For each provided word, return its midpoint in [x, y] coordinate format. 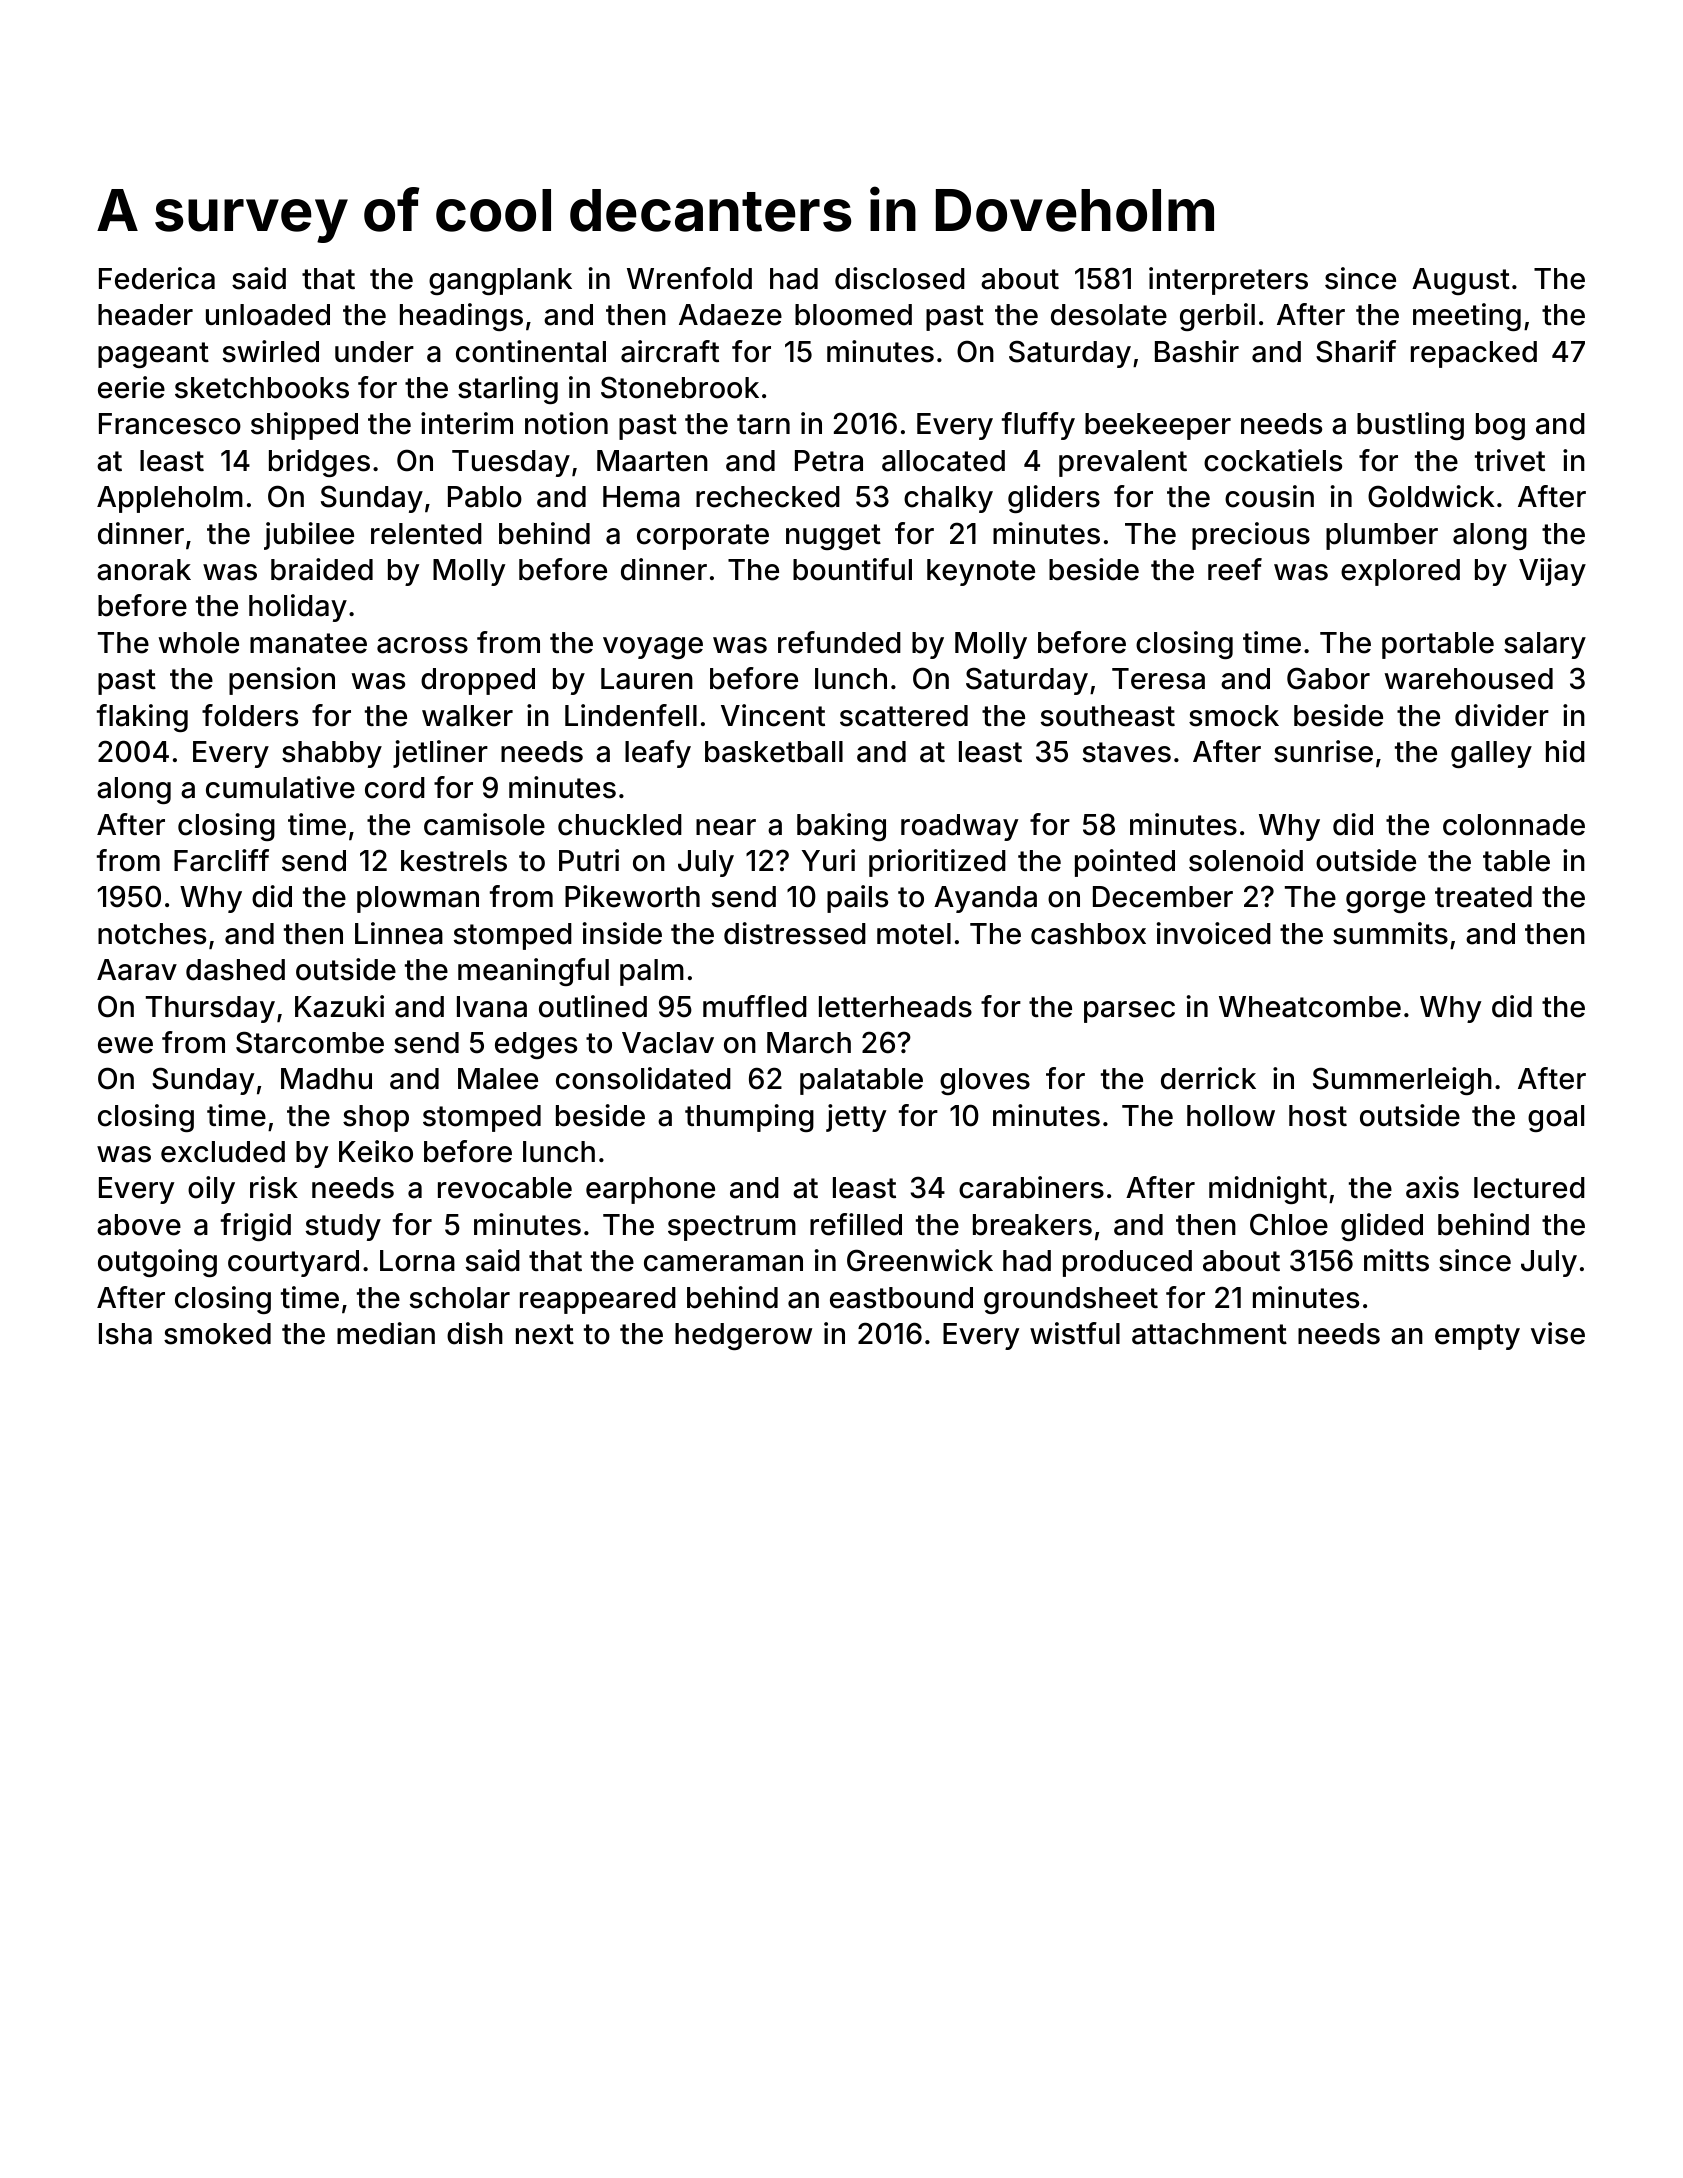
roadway [959, 827]
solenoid [1246, 860]
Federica [157, 278]
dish [475, 1333]
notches [152, 934]
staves [1127, 752]
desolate [1109, 315]
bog [1500, 426]
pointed [1125, 863]
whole [199, 643]
